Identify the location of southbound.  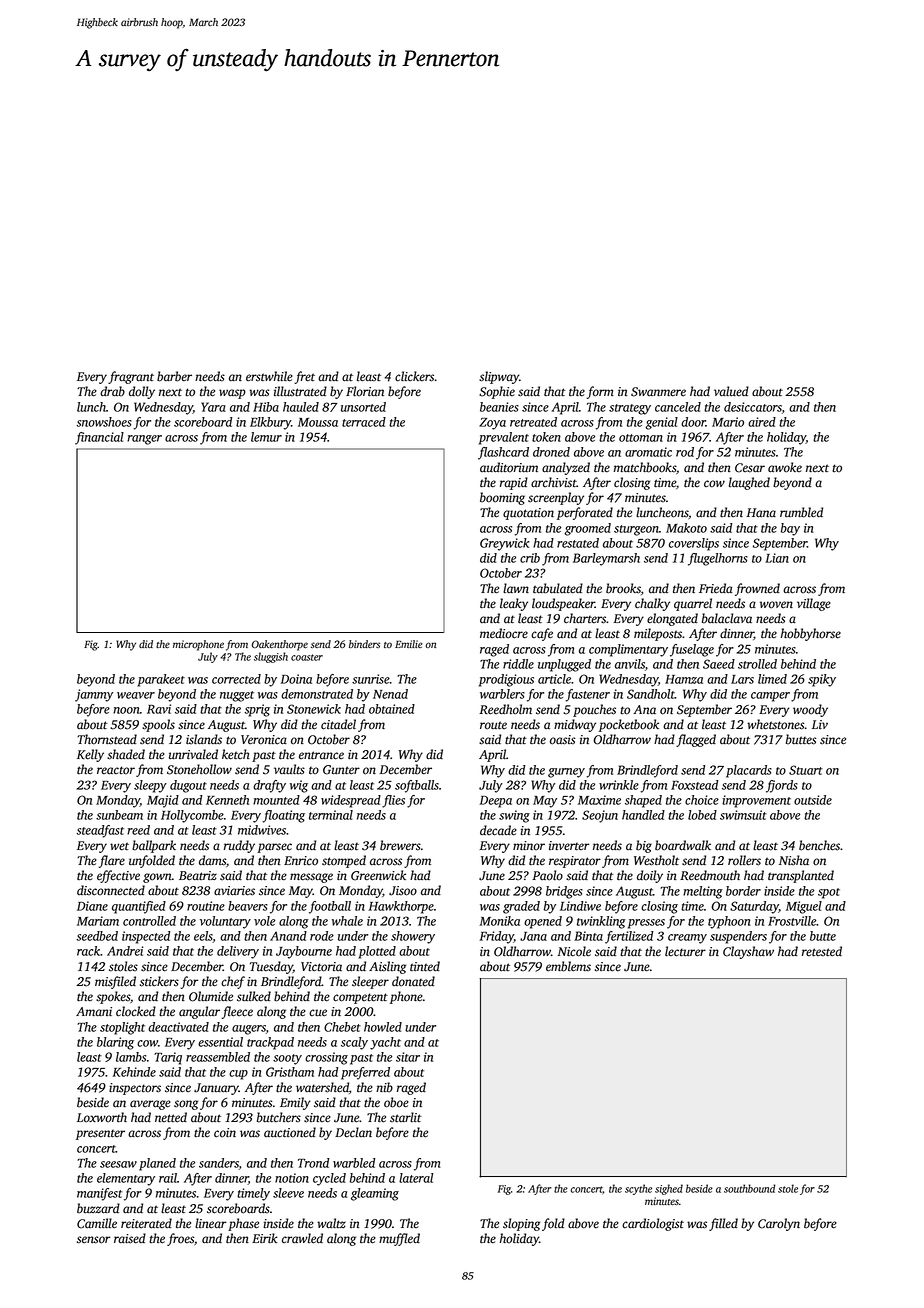
(749, 1188).
